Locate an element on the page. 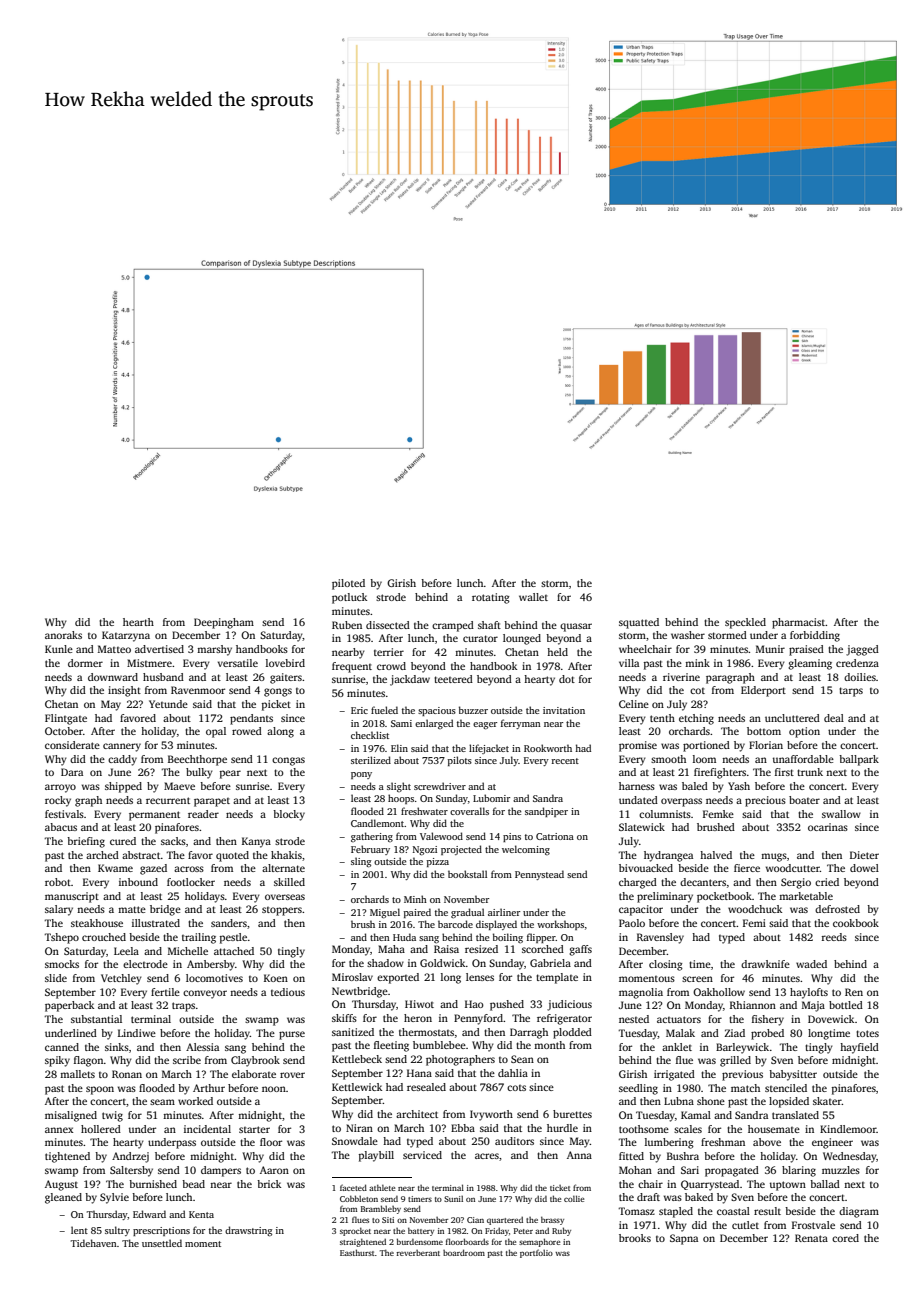  Ravenmoor is located at coordinates (198, 690).
